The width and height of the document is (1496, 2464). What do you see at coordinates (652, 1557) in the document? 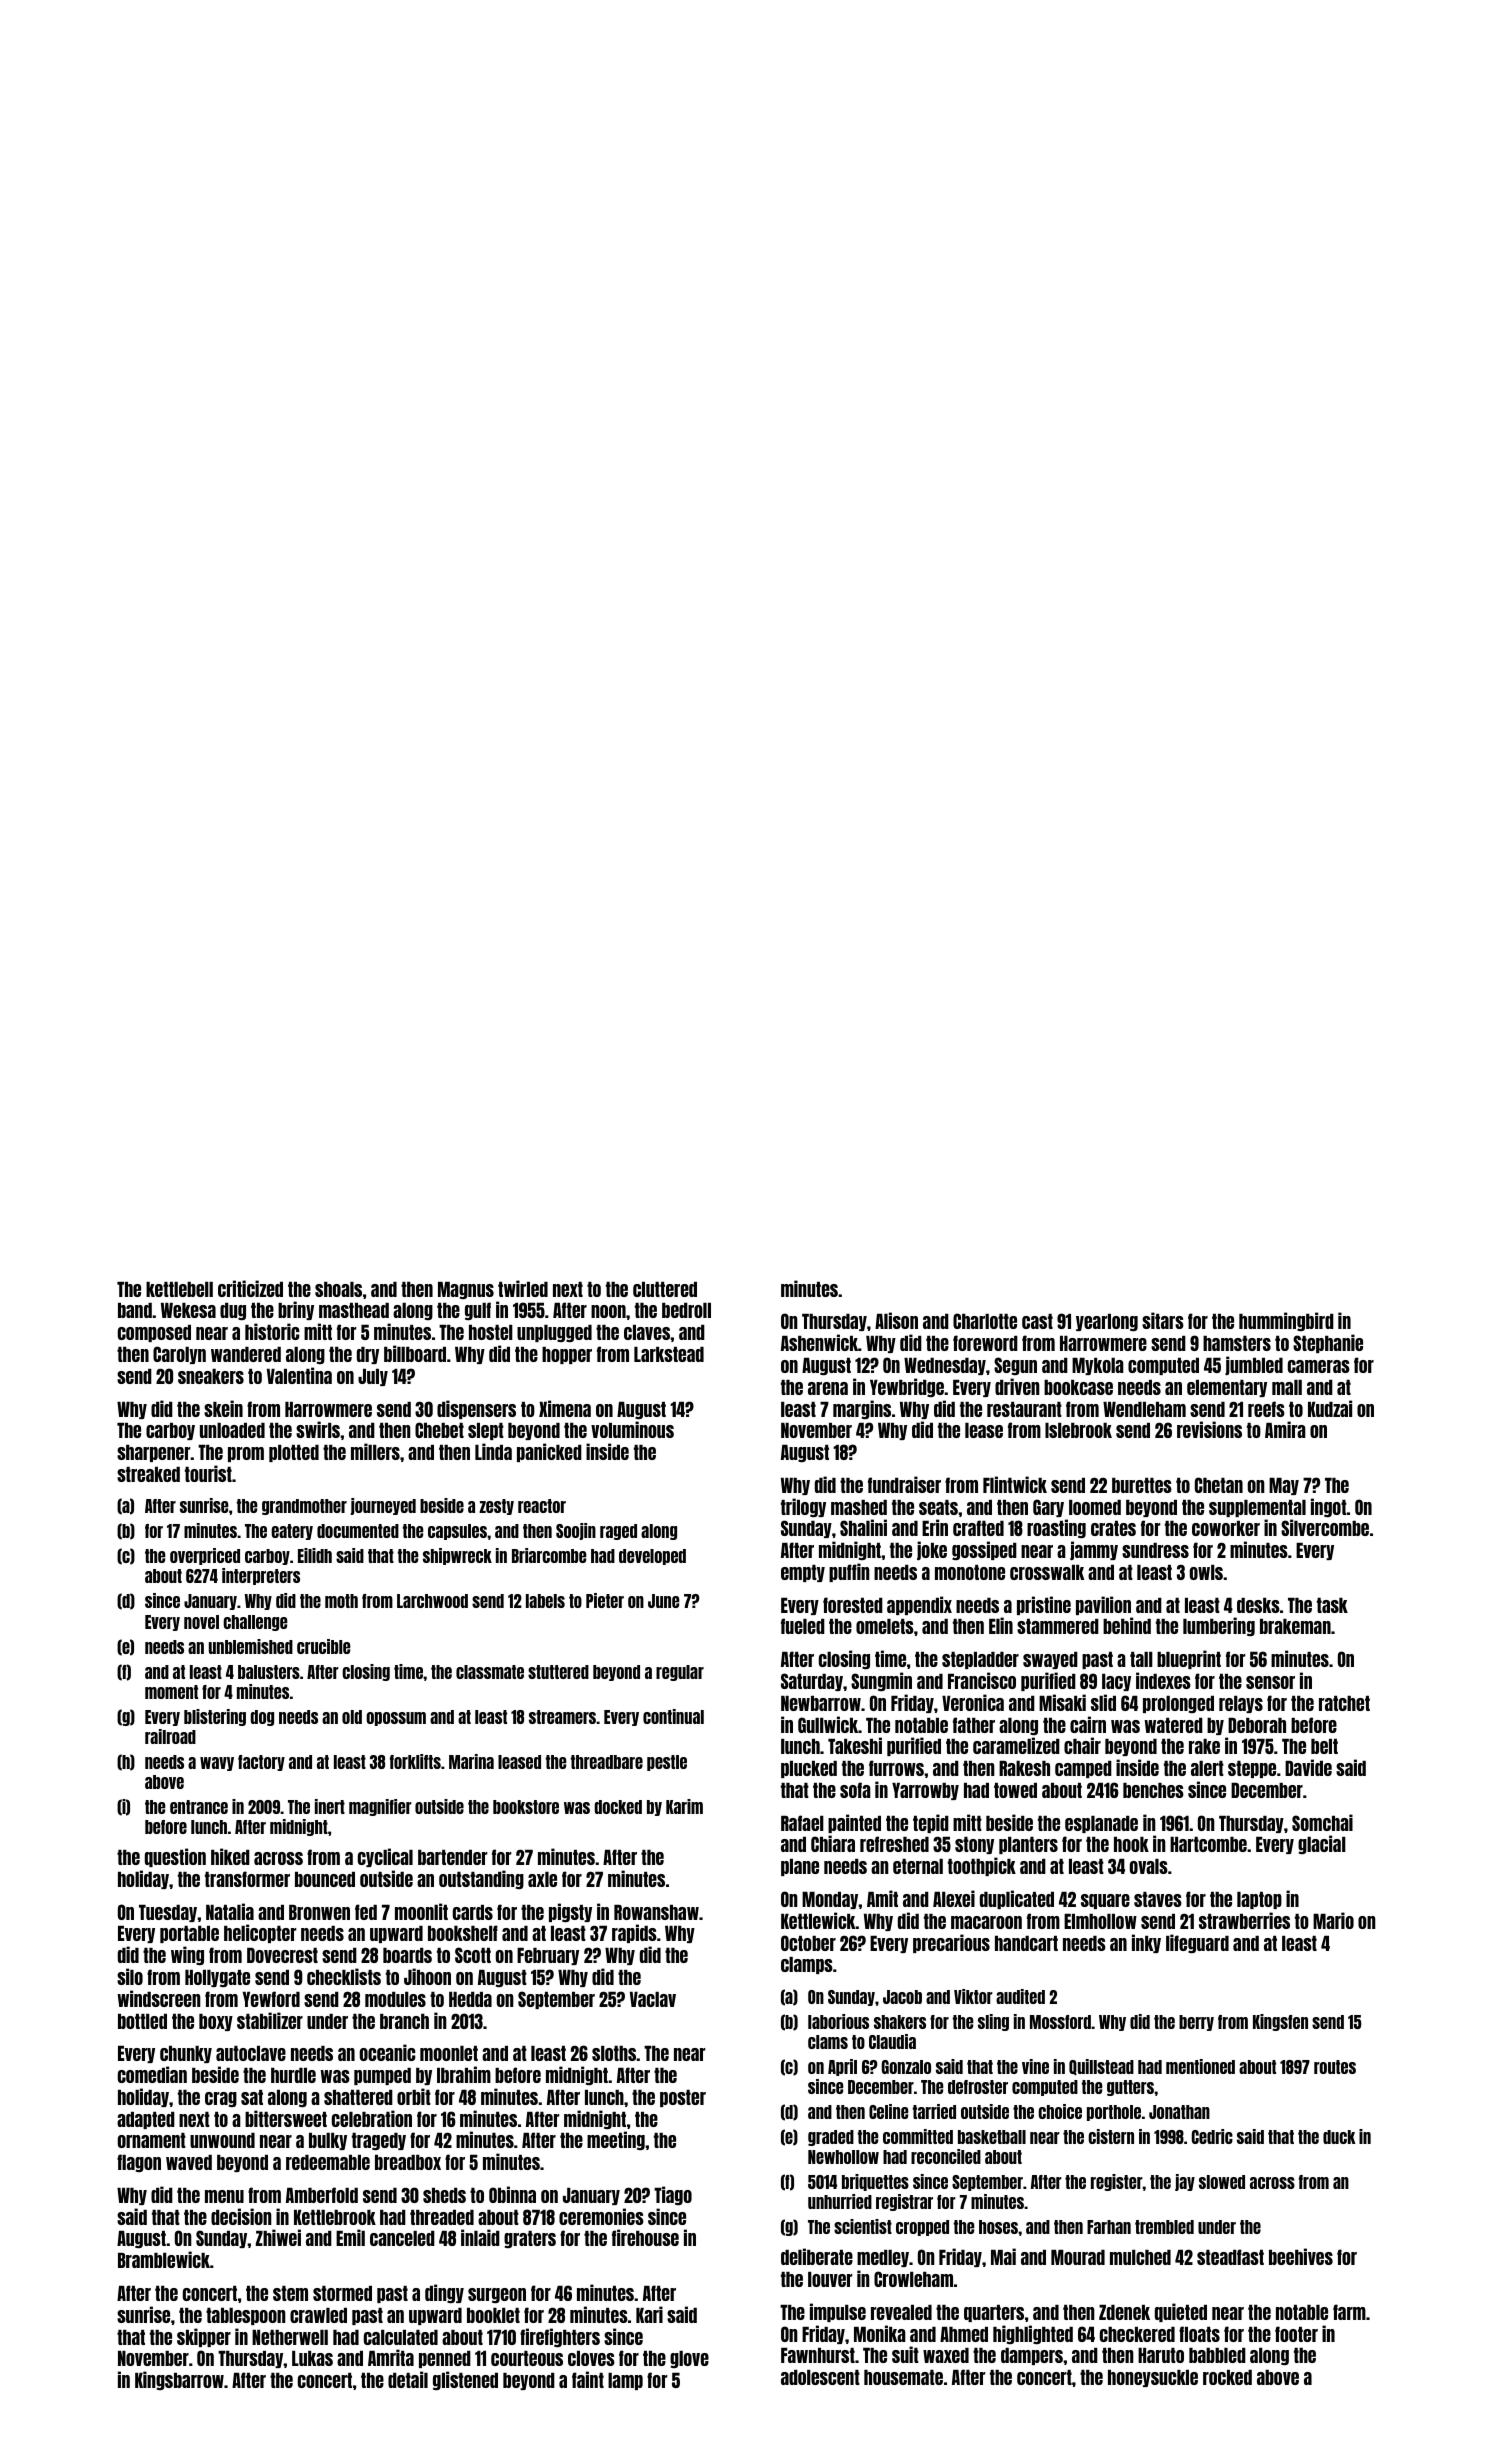
I see `developed` at bounding box center [652, 1557].
